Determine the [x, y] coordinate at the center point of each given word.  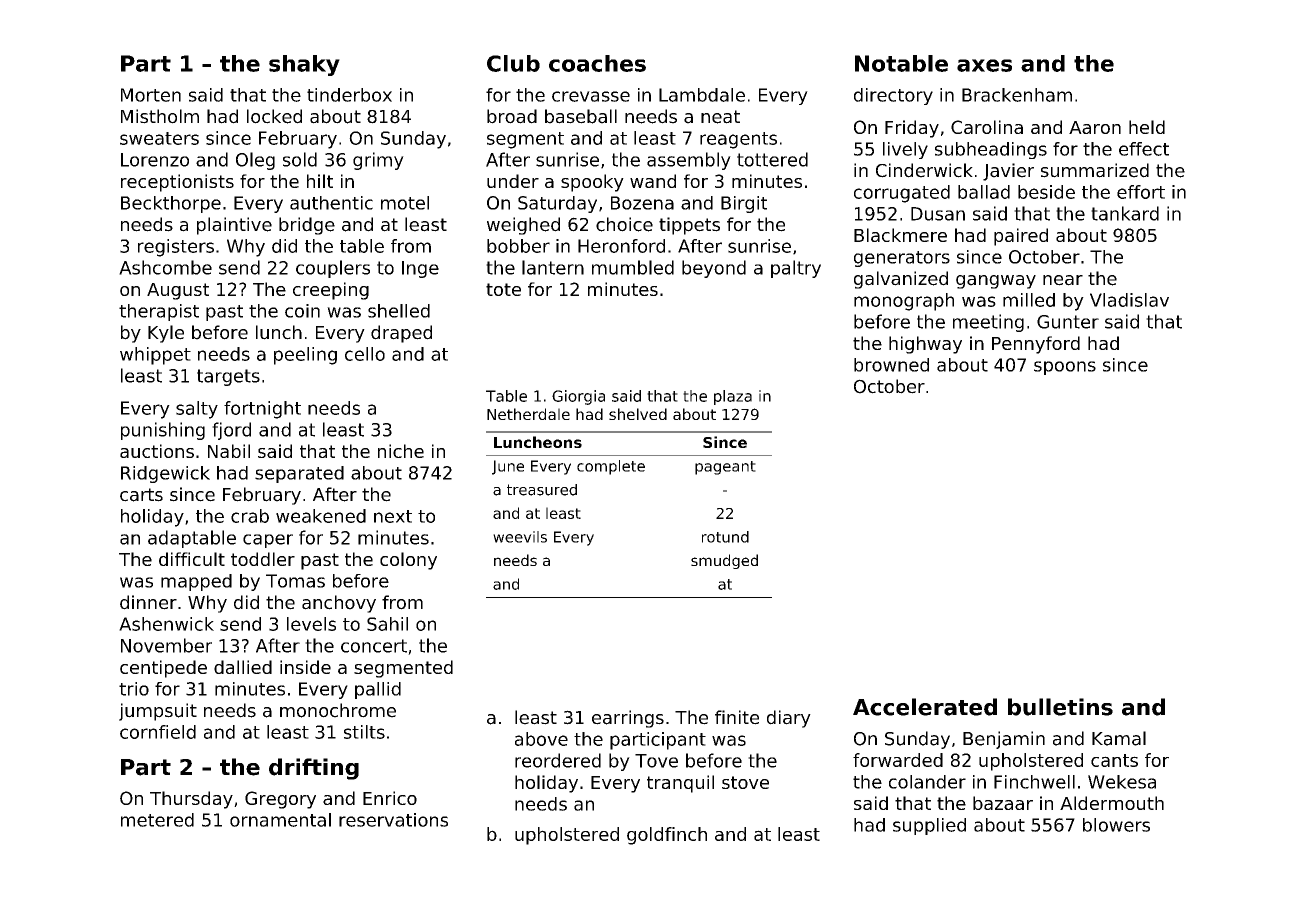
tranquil [680, 784]
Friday [912, 129]
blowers [1116, 825]
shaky [304, 65]
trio [134, 689]
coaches [597, 63]
